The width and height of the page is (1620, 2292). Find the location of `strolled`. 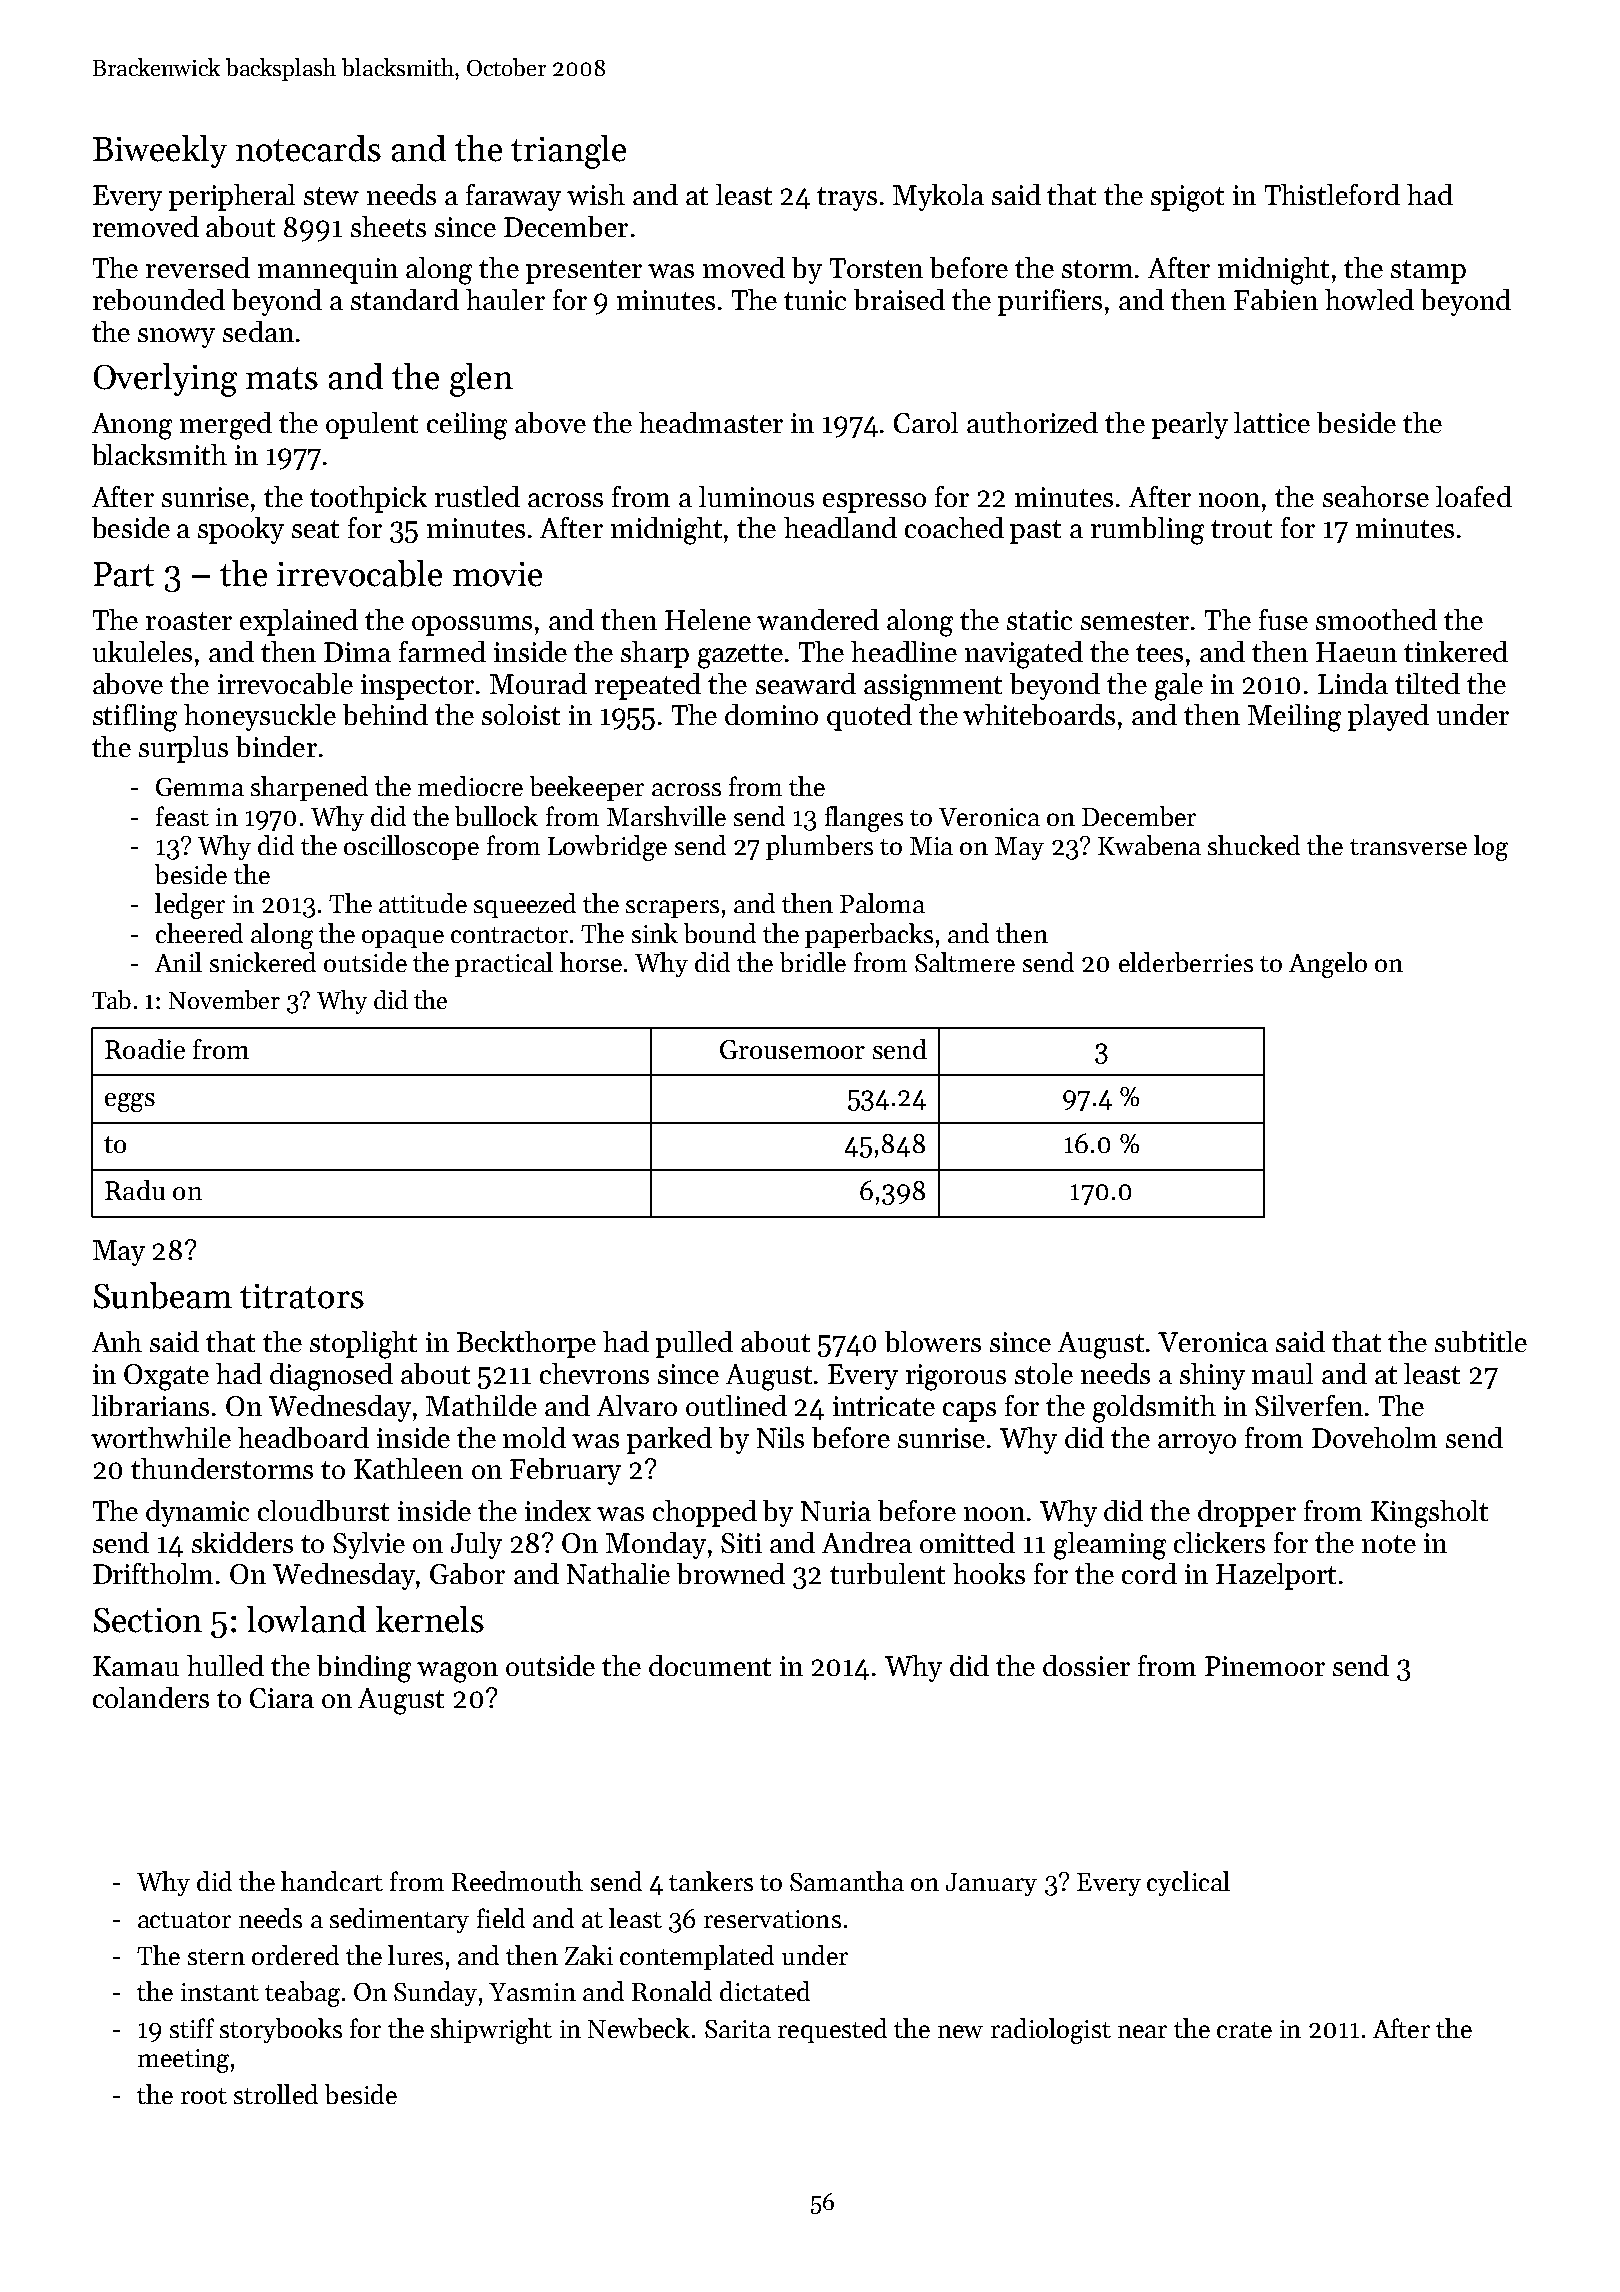

strolled is located at coordinates (276, 2094).
